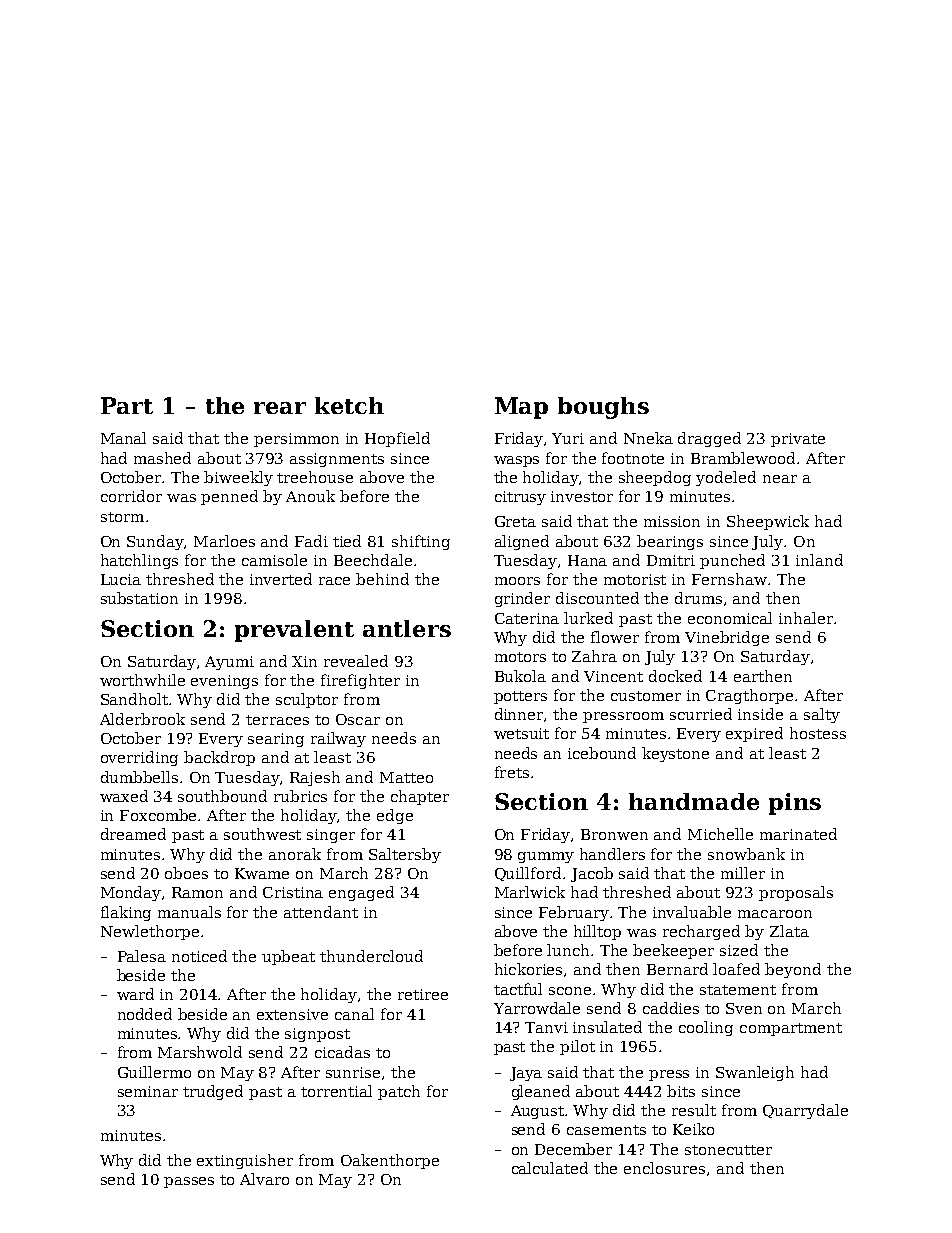  What do you see at coordinates (527, 618) in the screenshot?
I see `Caterina` at bounding box center [527, 618].
